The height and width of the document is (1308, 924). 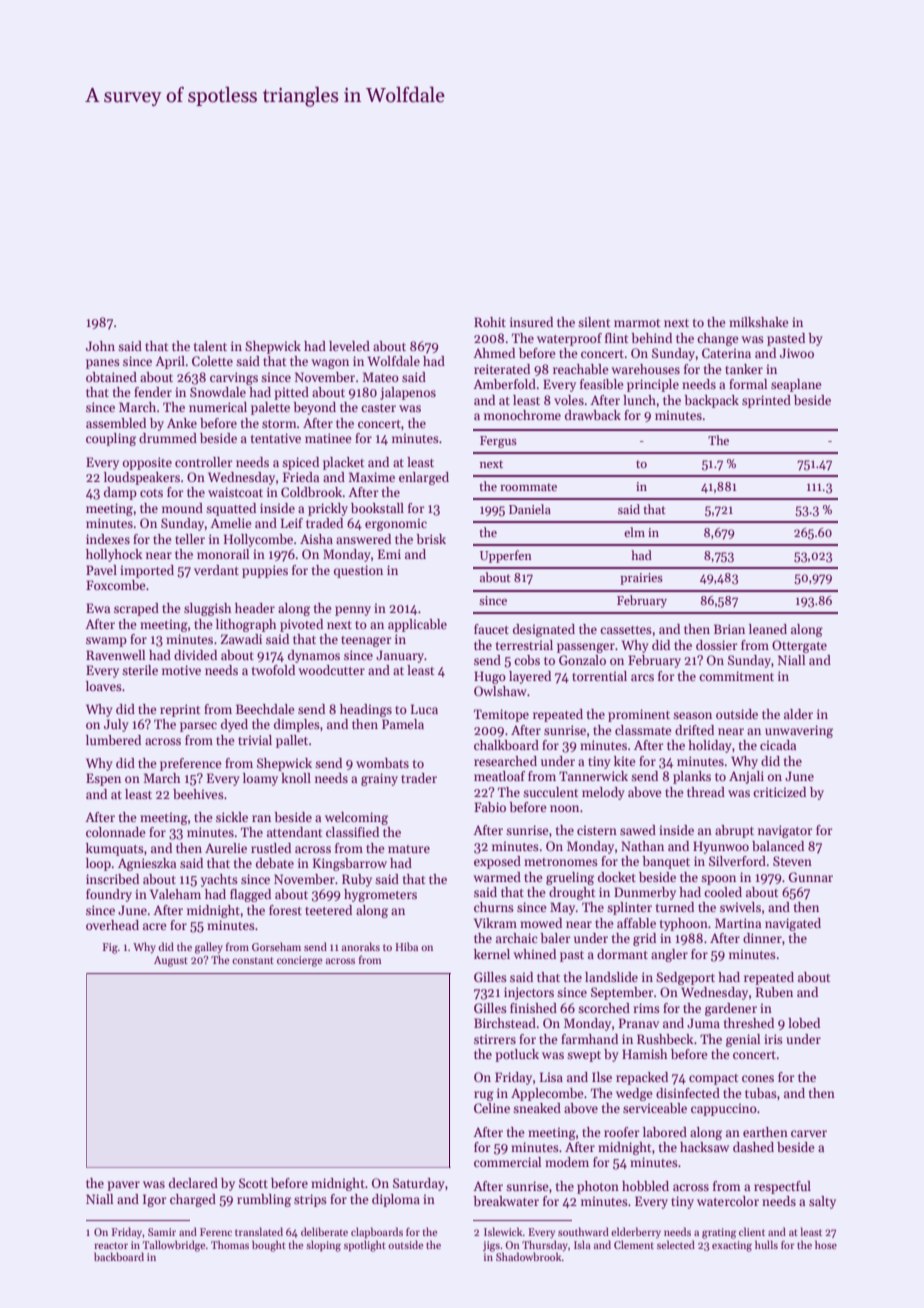 I want to click on talent, so click(x=210, y=346).
